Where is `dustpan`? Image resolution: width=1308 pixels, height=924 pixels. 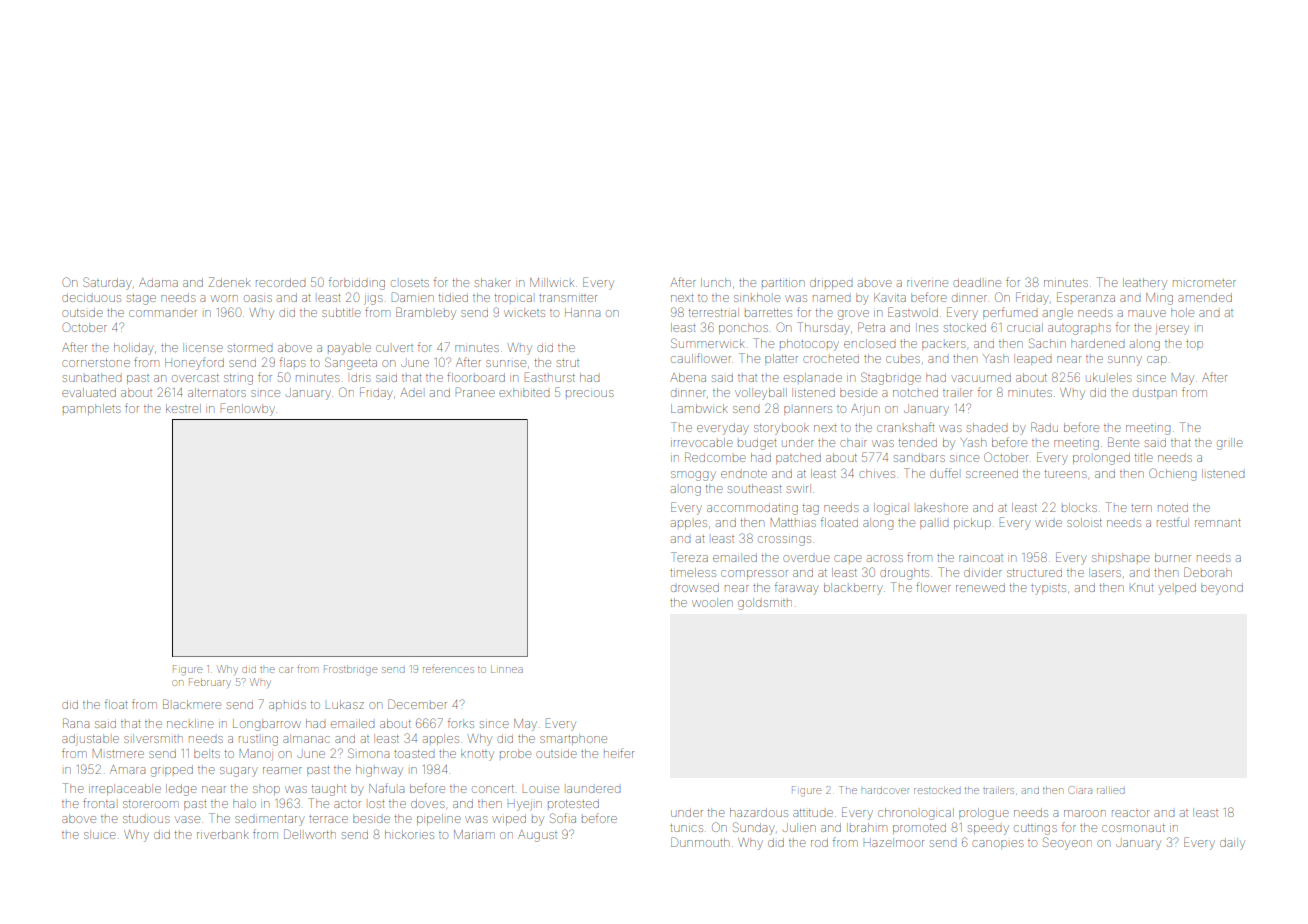 dustpan is located at coordinates (1155, 394).
